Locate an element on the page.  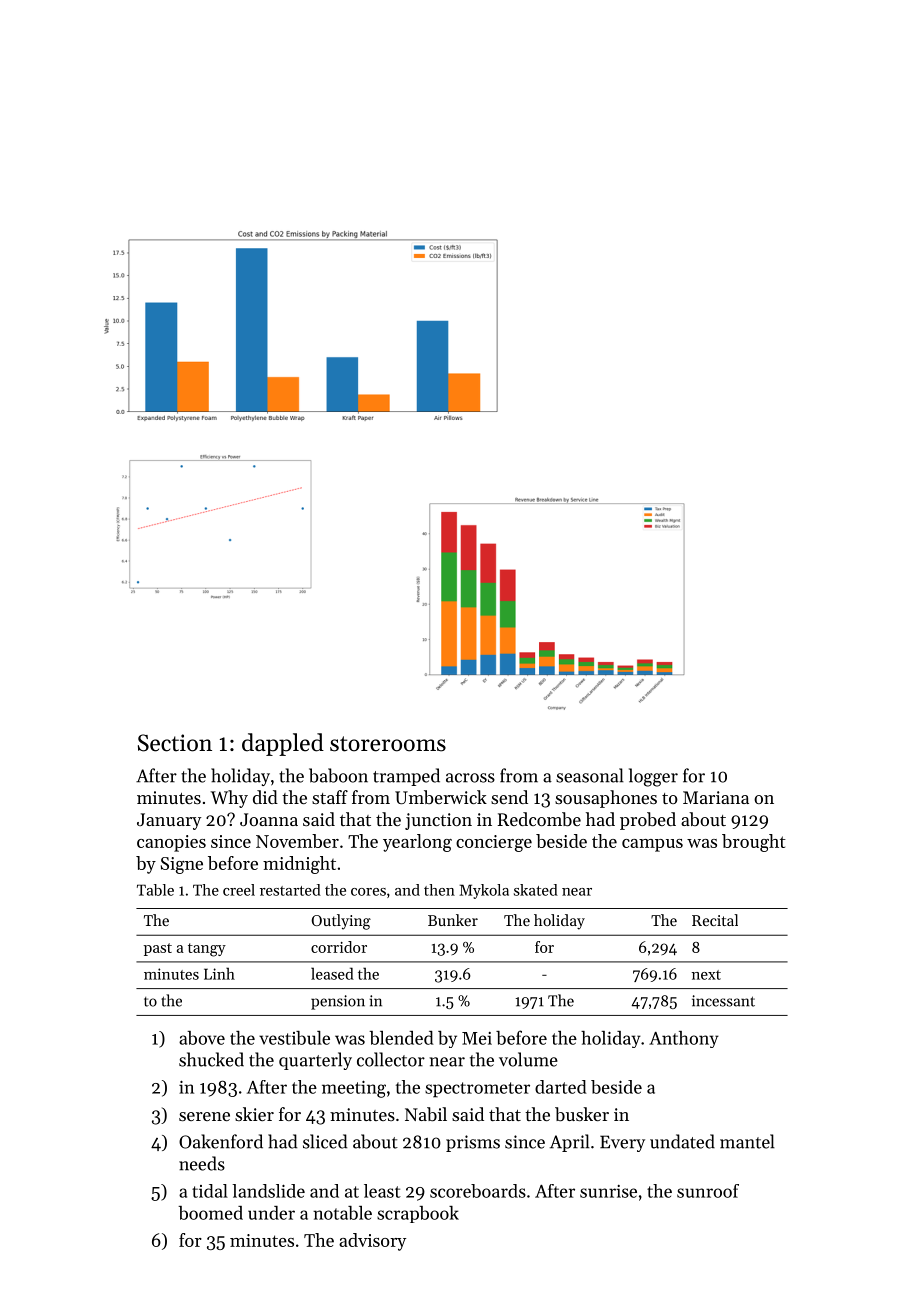
probed is located at coordinates (648, 821).
